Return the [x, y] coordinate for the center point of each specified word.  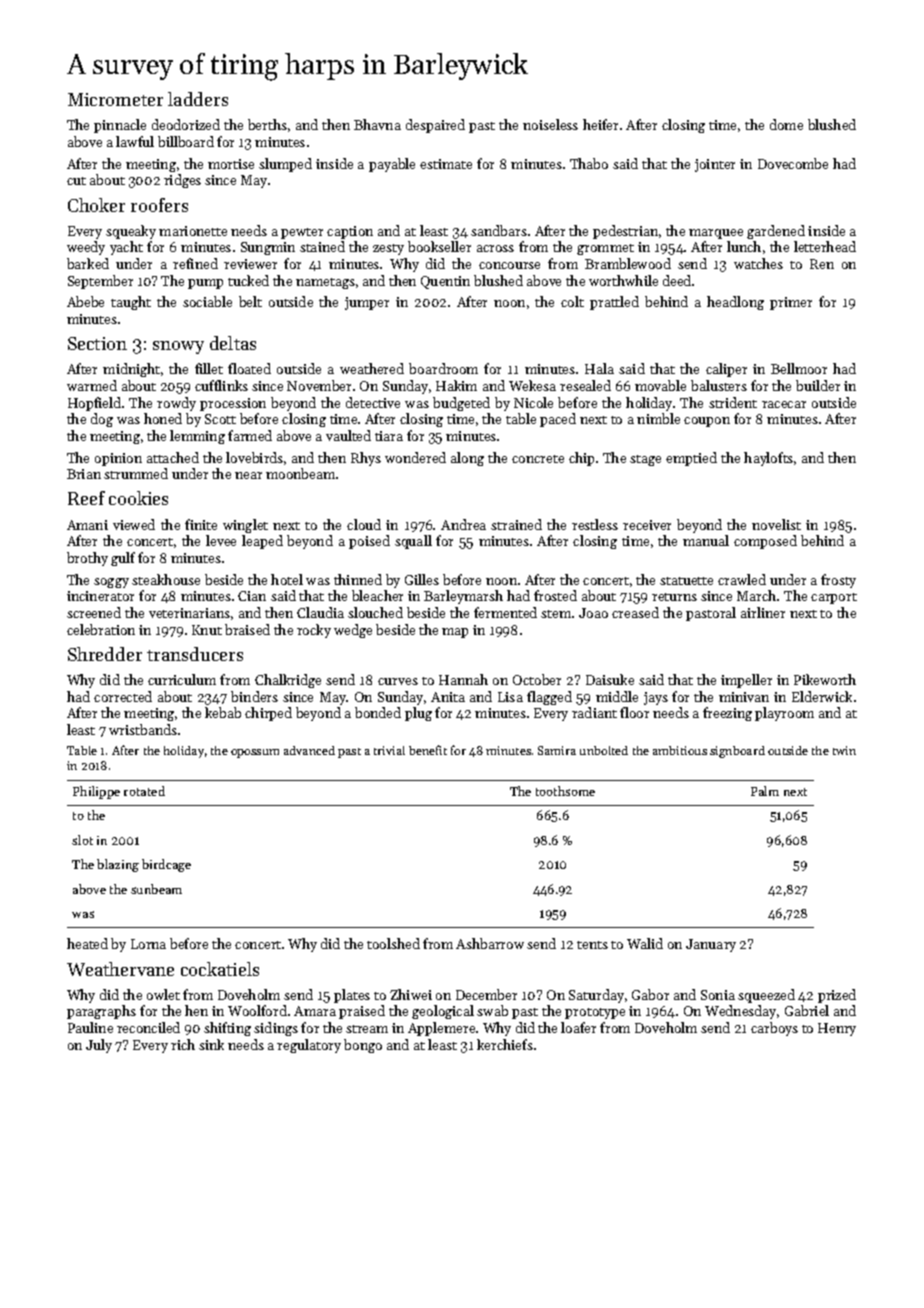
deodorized [186, 124]
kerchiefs [505, 1044]
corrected [123, 696]
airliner [763, 612]
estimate [446, 164]
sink [211, 1044]
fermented [505, 612]
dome [786, 124]
